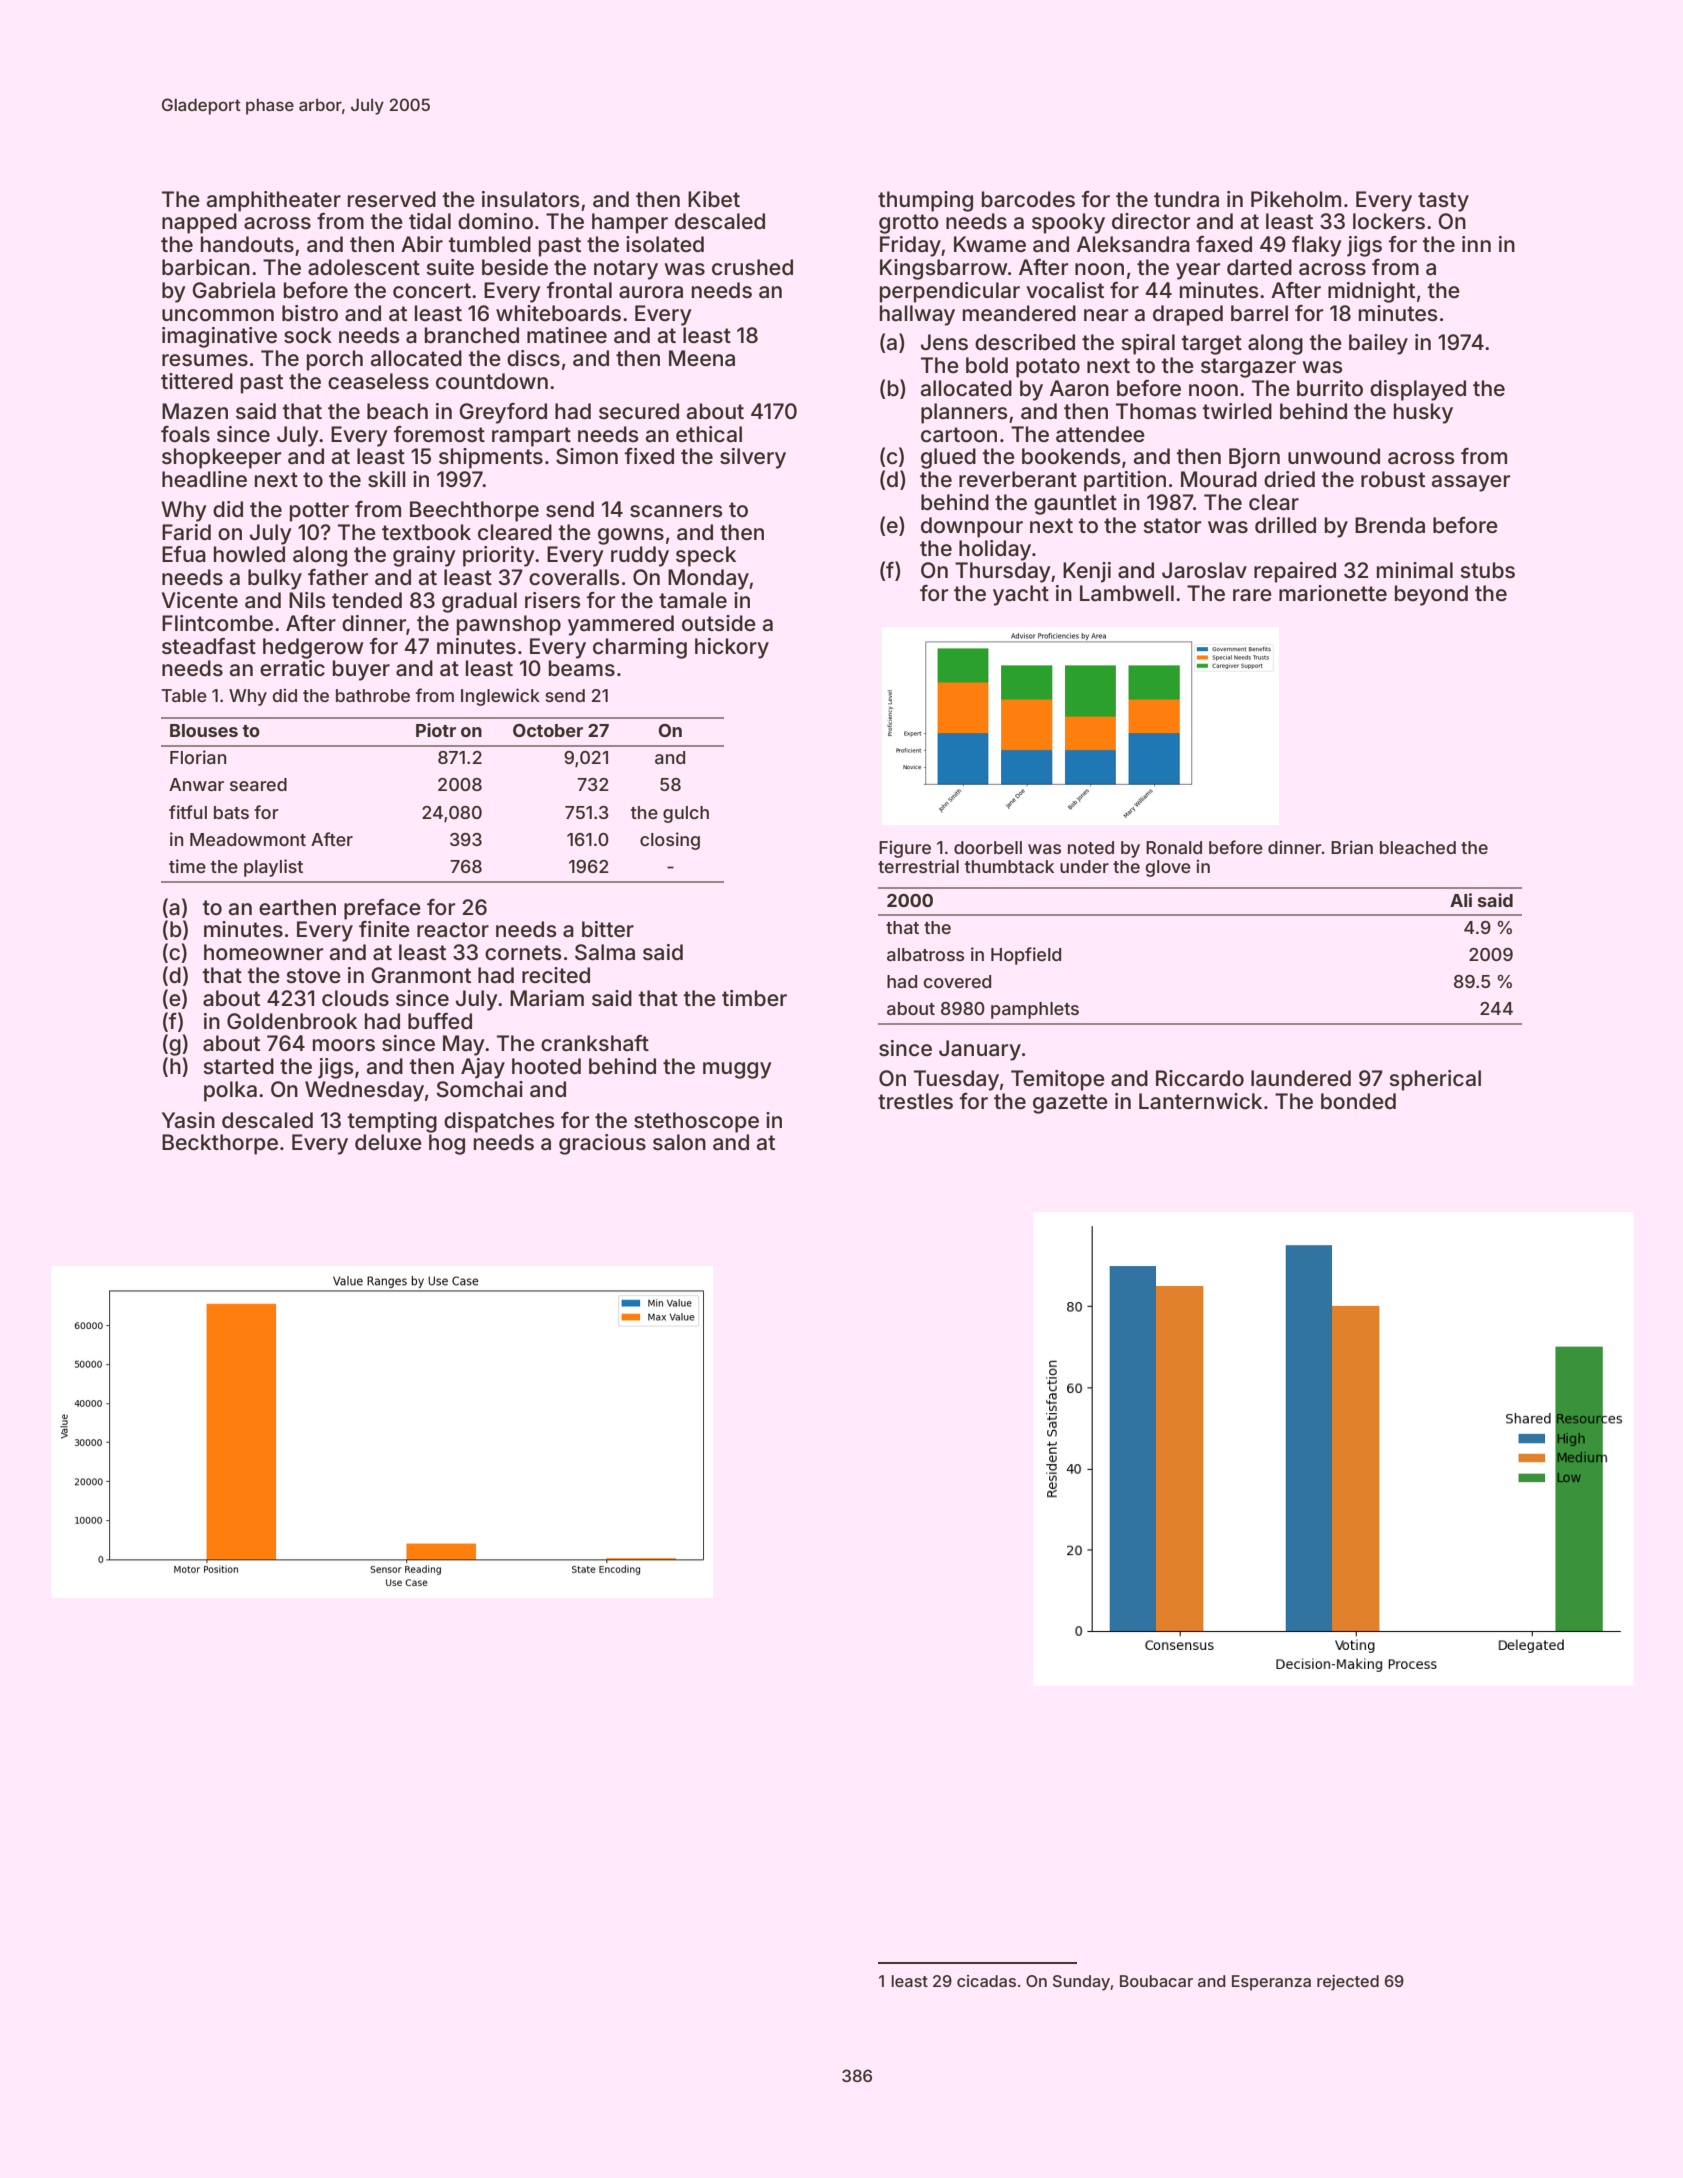 This screenshot has height=2178, width=1683. Describe the element at coordinates (1148, 344) in the screenshot. I see `spiral` at that location.
